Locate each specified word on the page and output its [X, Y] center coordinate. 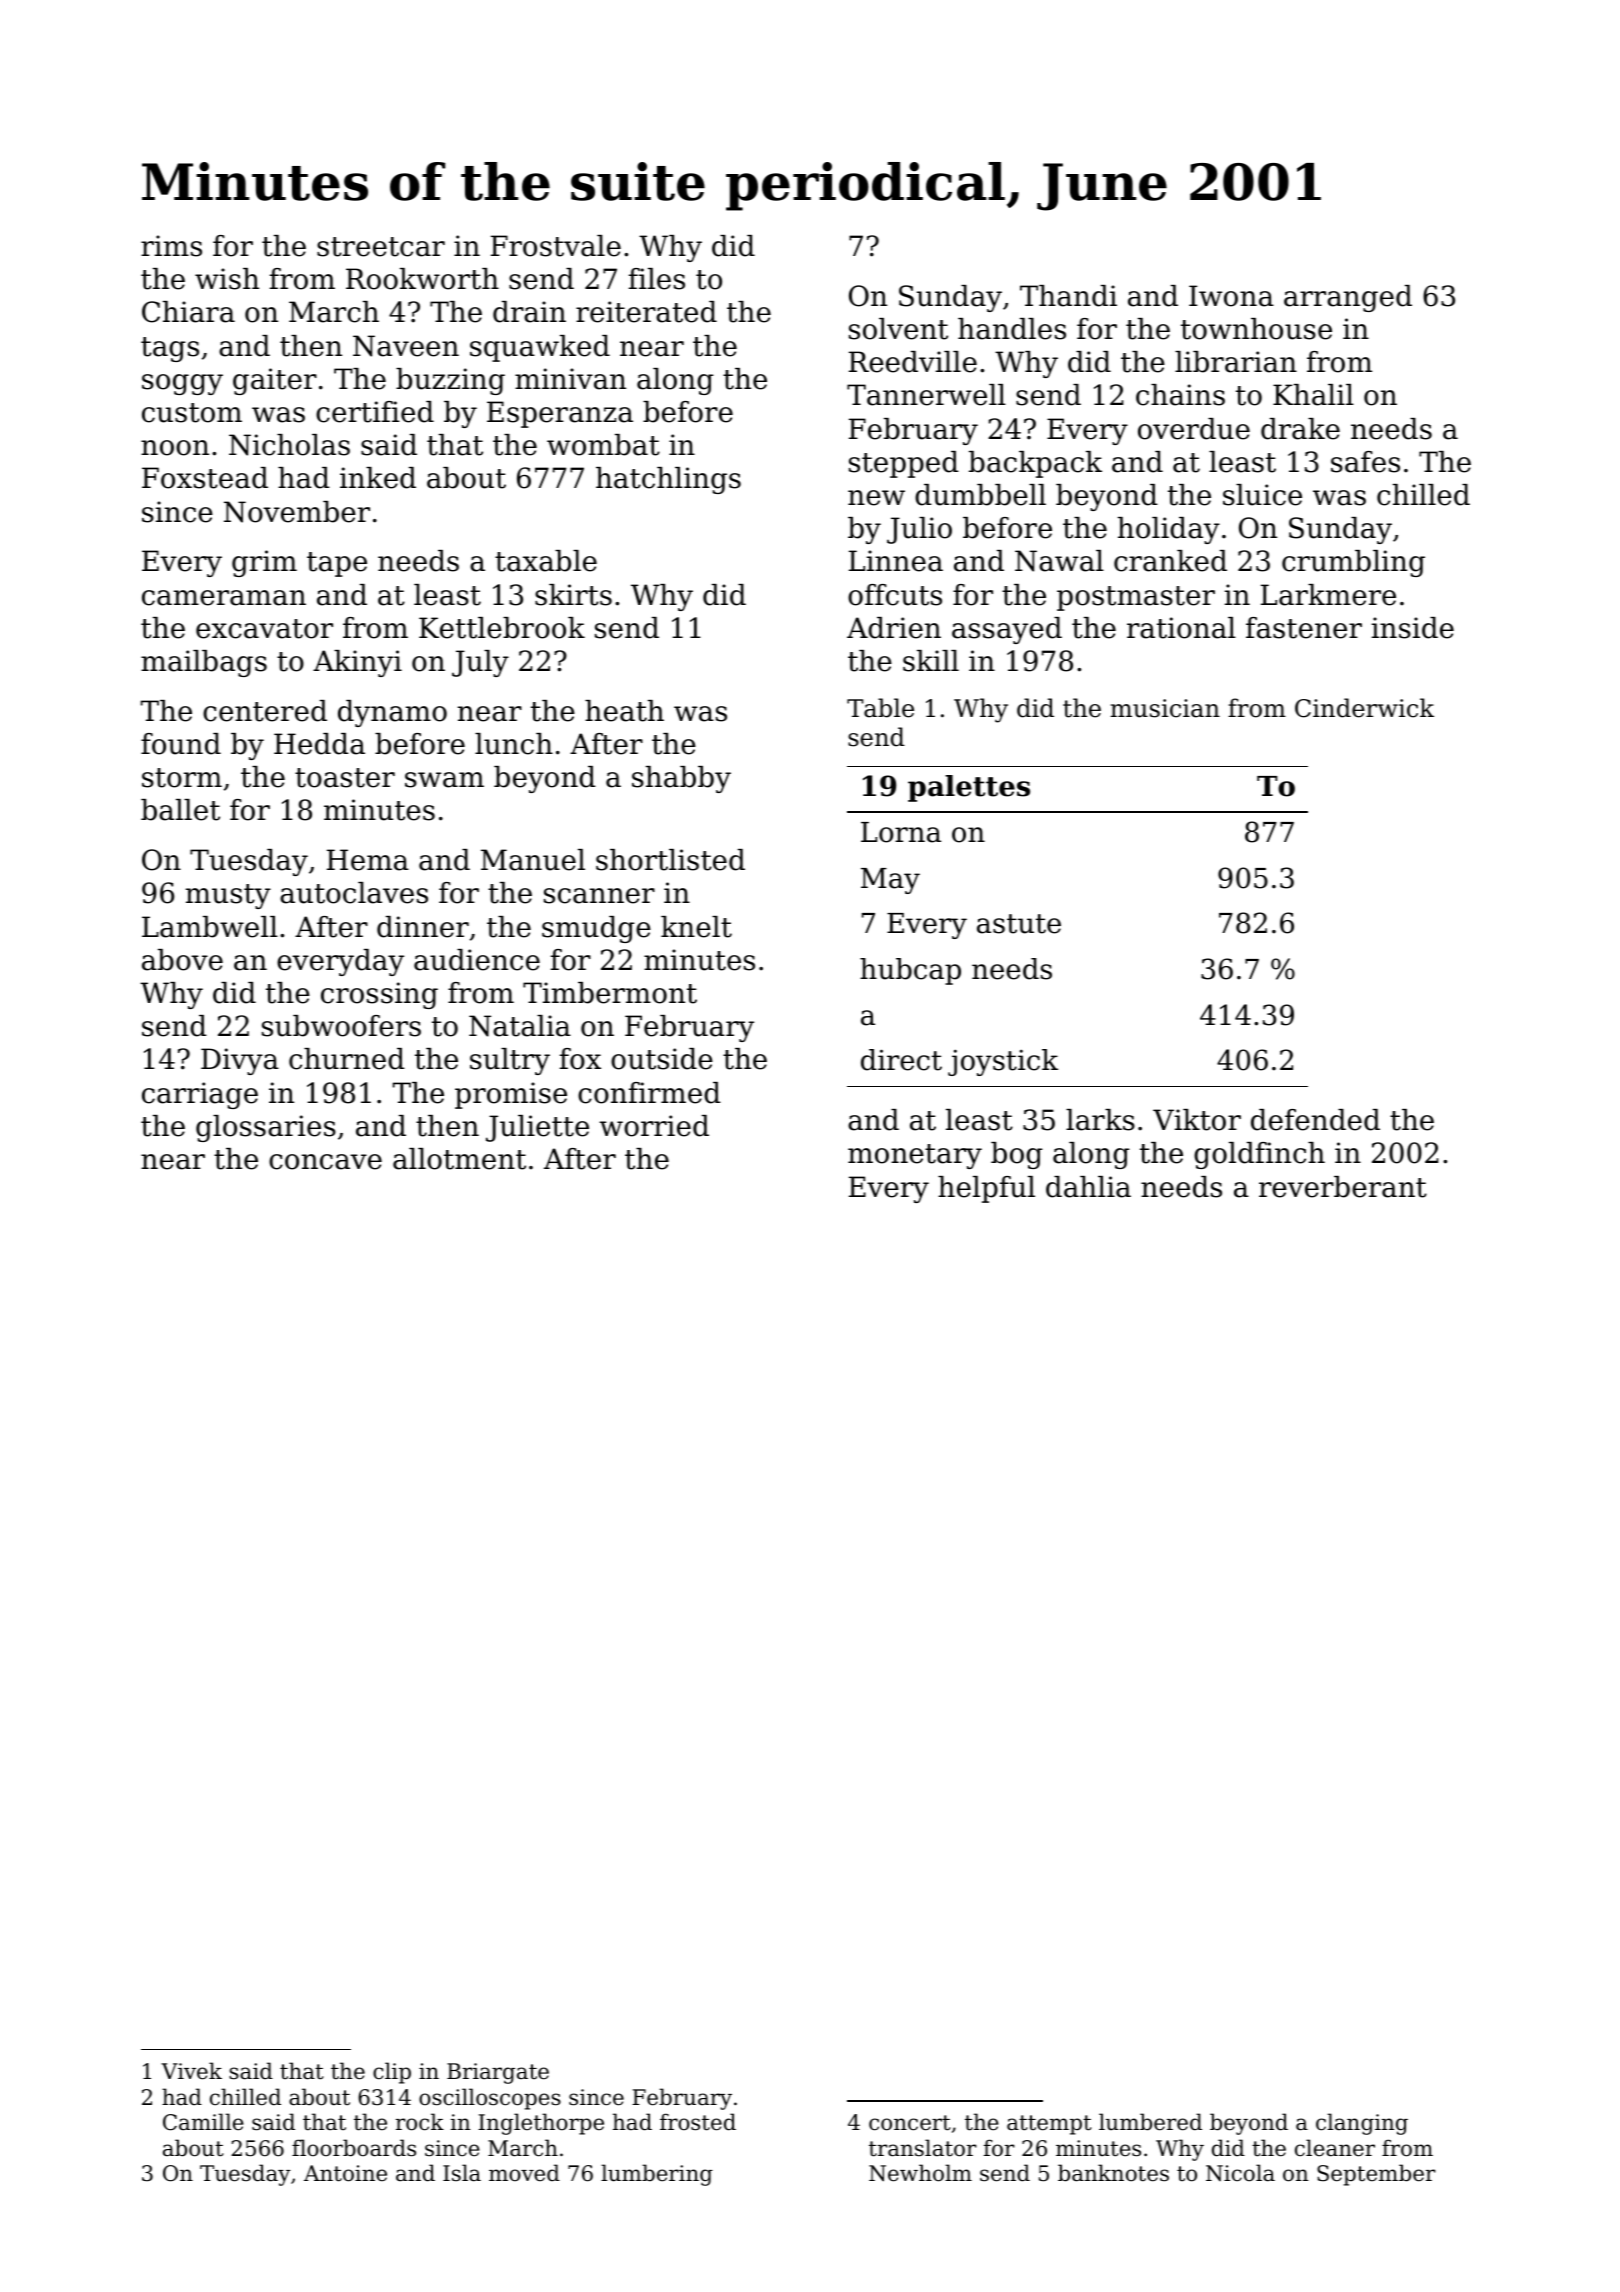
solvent [898, 329]
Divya [240, 1061]
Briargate [498, 2073]
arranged [1348, 298]
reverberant [1343, 1187]
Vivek [191, 2071]
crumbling [1353, 563]
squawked [540, 348]
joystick [1003, 1062]
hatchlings [668, 480]
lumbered [1150, 2122]
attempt [1049, 2125]
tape [337, 564]
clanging [1362, 2124]
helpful [986, 1189]
